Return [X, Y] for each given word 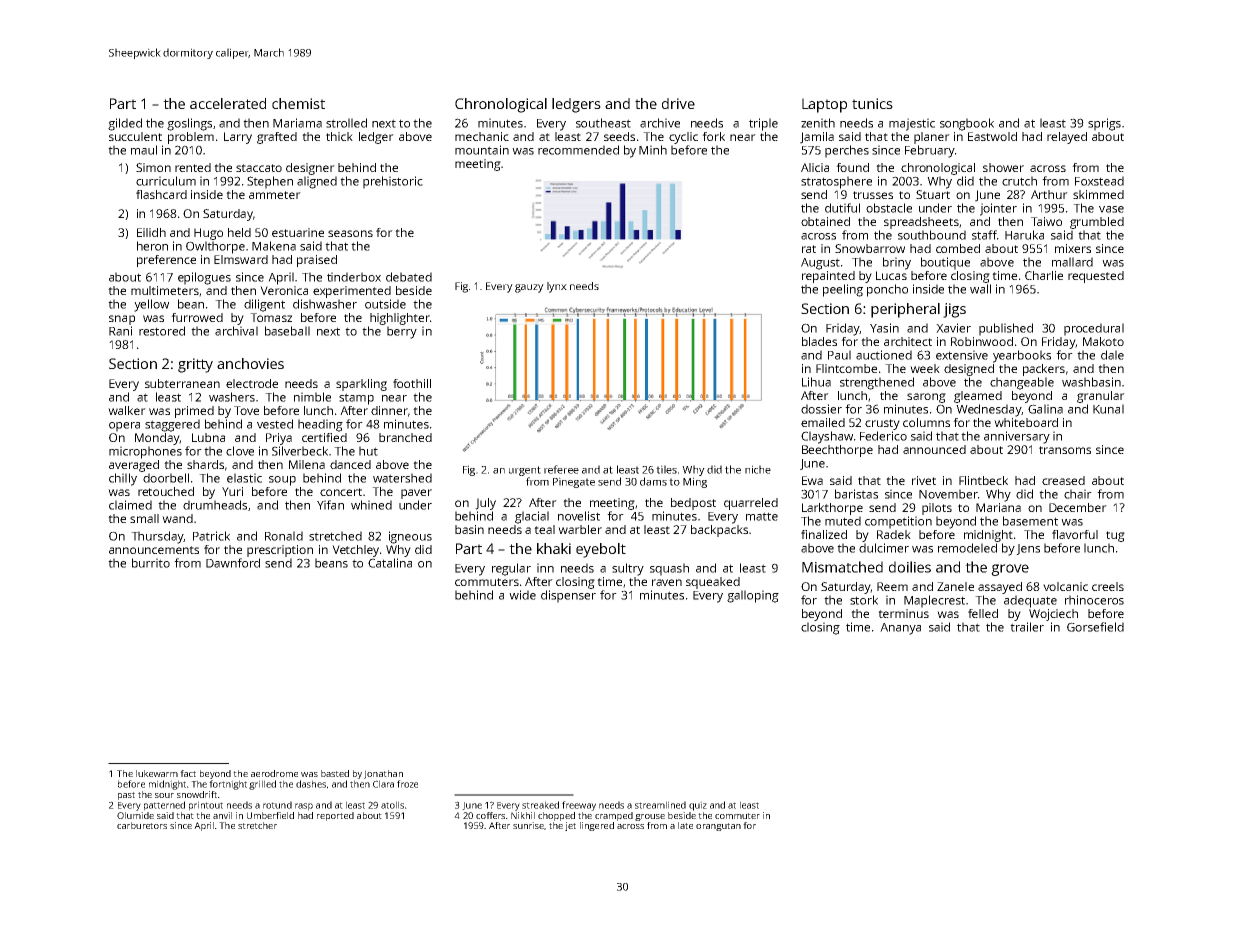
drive [678, 103]
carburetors [142, 825]
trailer [1027, 627]
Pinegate [574, 482]
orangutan [718, 827]
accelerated [228, 103]
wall [980, 289]
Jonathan [383, 774]
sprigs [1104, 124]
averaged [134, 466]
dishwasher [325, 304]
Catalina [390, 563]
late [685, 825]
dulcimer [884, 548]
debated [409, 277]
